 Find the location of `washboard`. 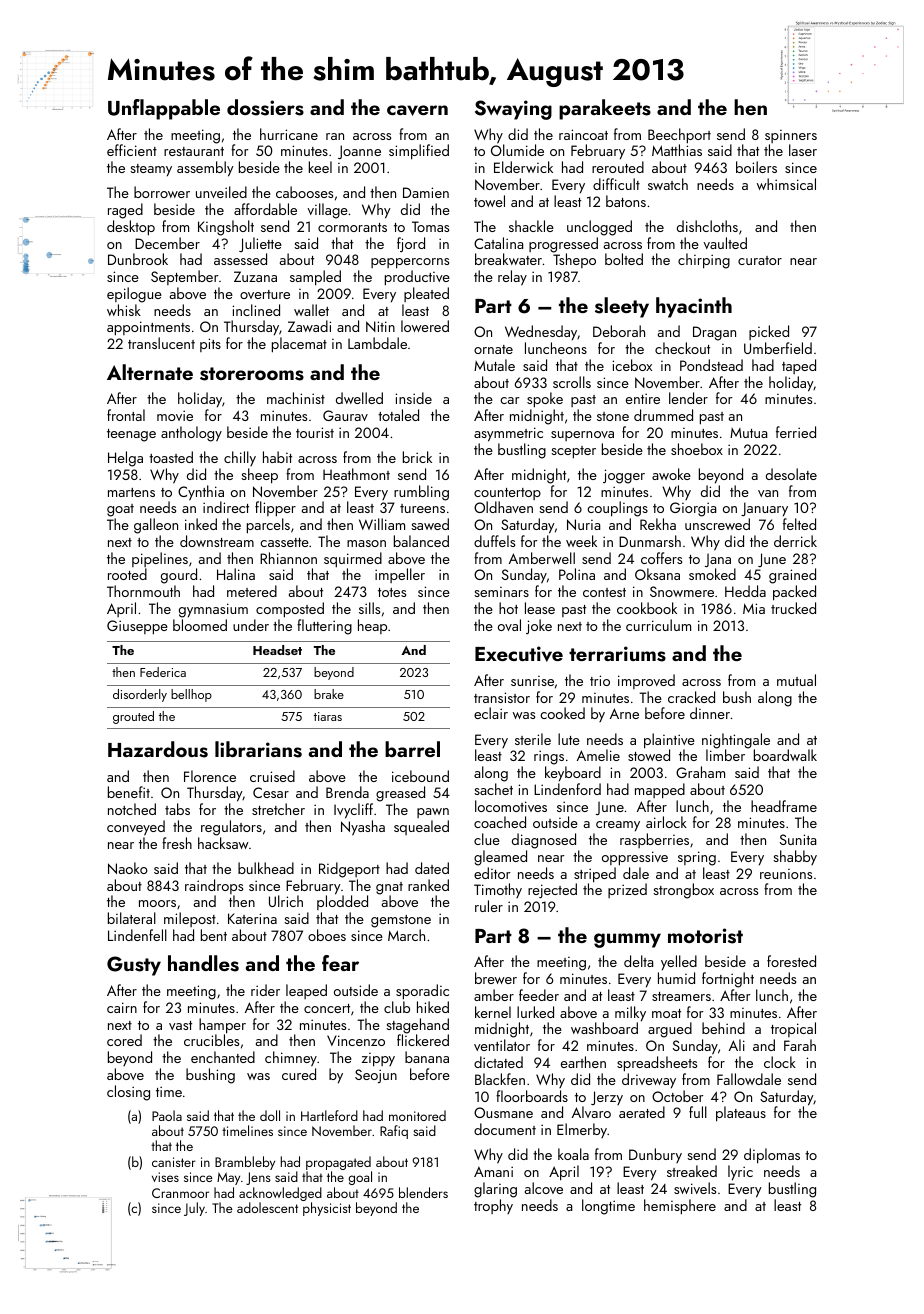

washboard is located at coordinates (604, 1028).
